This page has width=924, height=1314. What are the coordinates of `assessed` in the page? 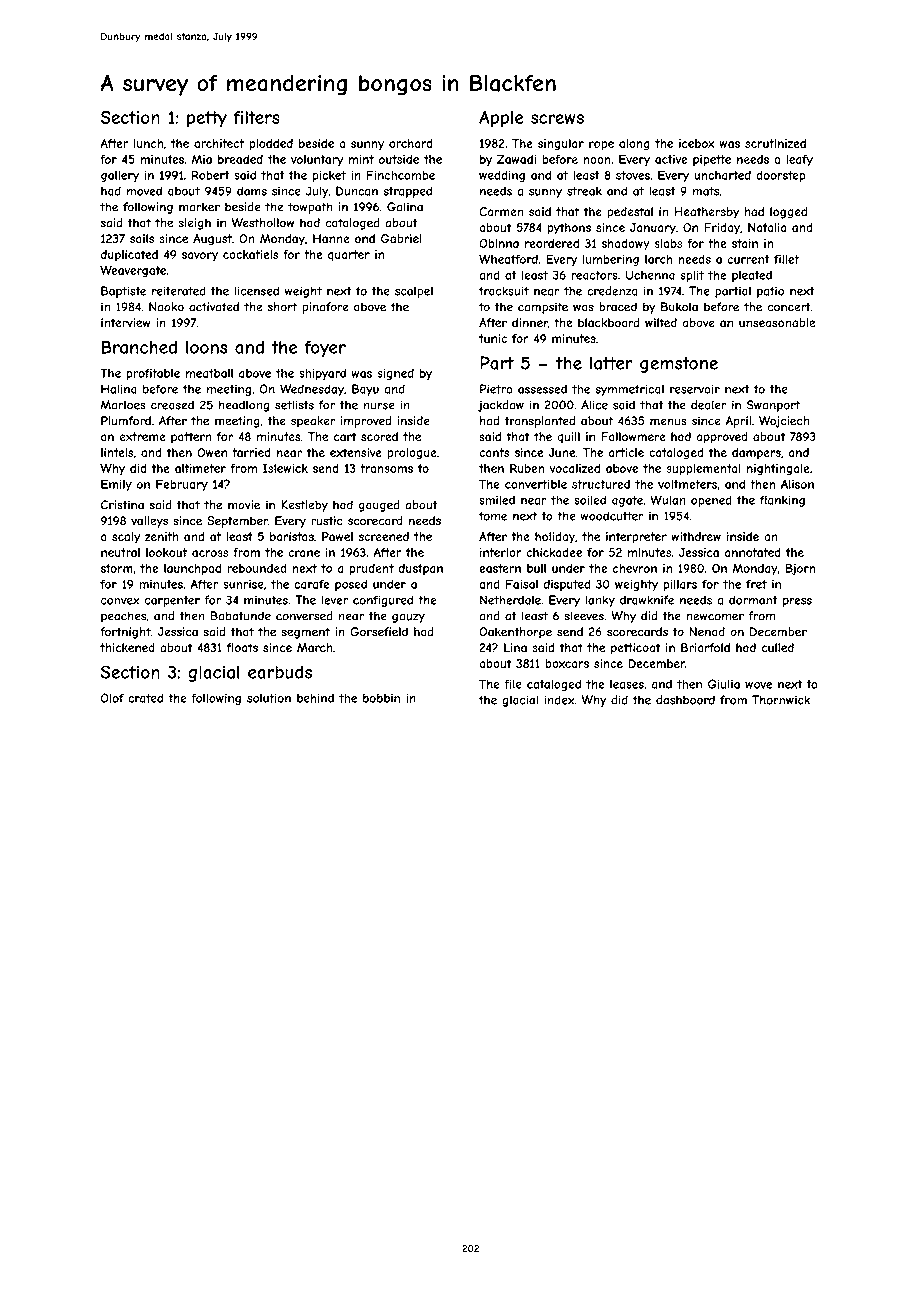 It's located at (542, 389).
